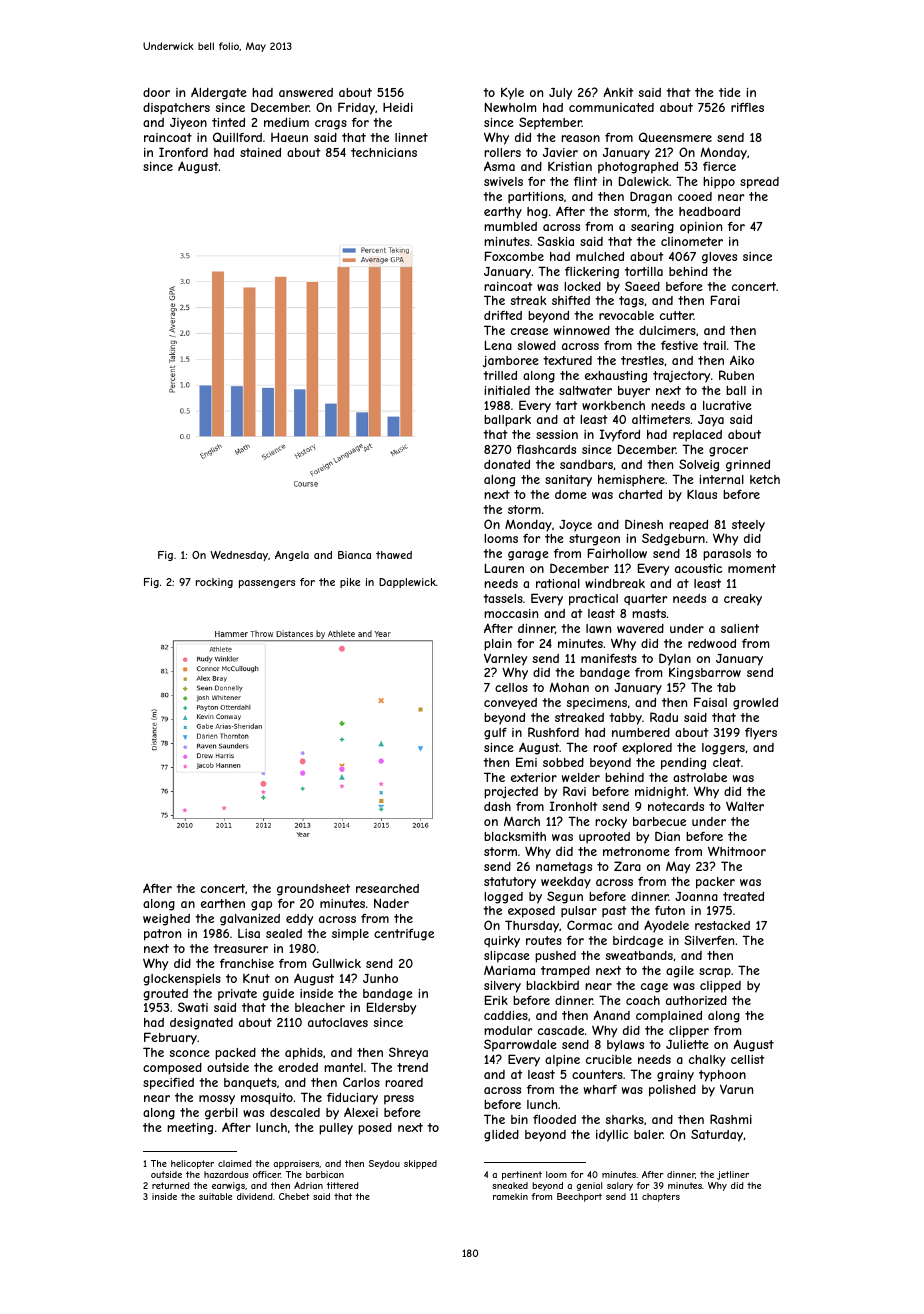 Image resolution: width=924 pixels, height=1314 pixels. What do you see at coordinates (745, 806) in the screenshot?
I see `Walter` at bounding box center [745, 806].
